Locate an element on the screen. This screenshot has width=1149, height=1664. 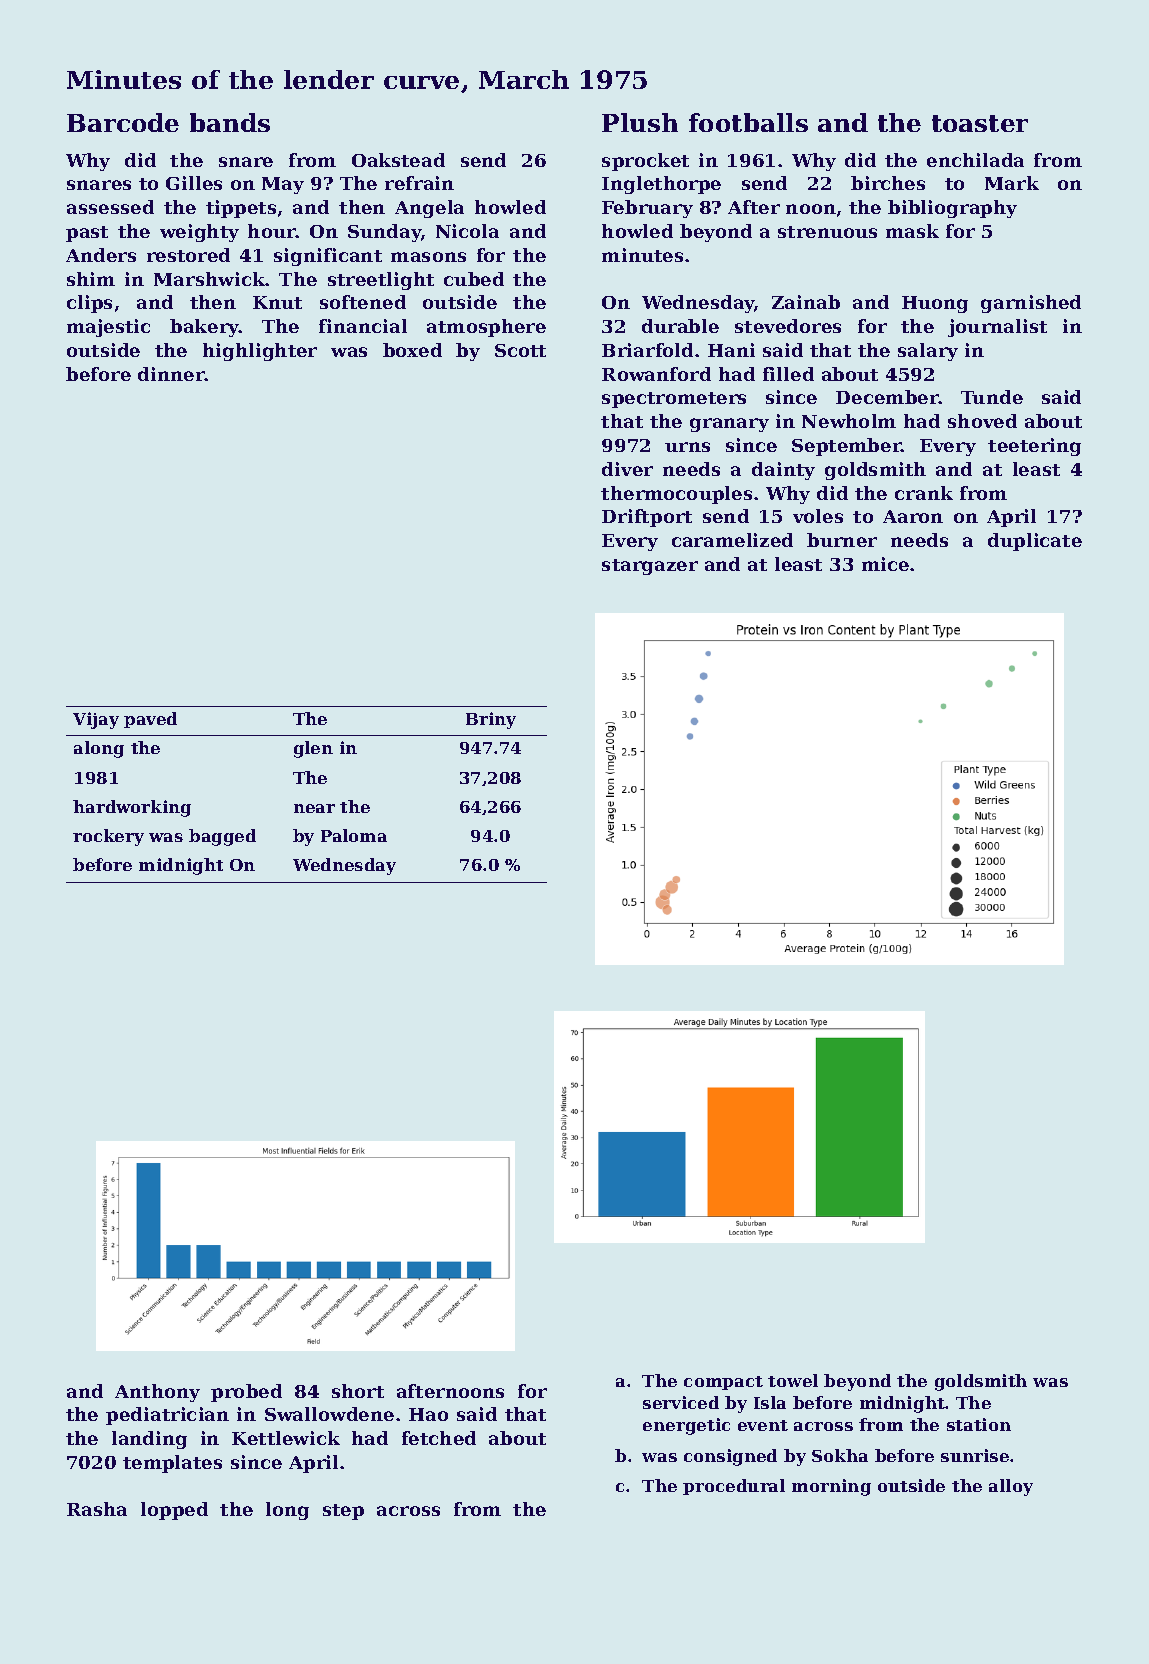
toaster is located at coordinates (980, 123).
